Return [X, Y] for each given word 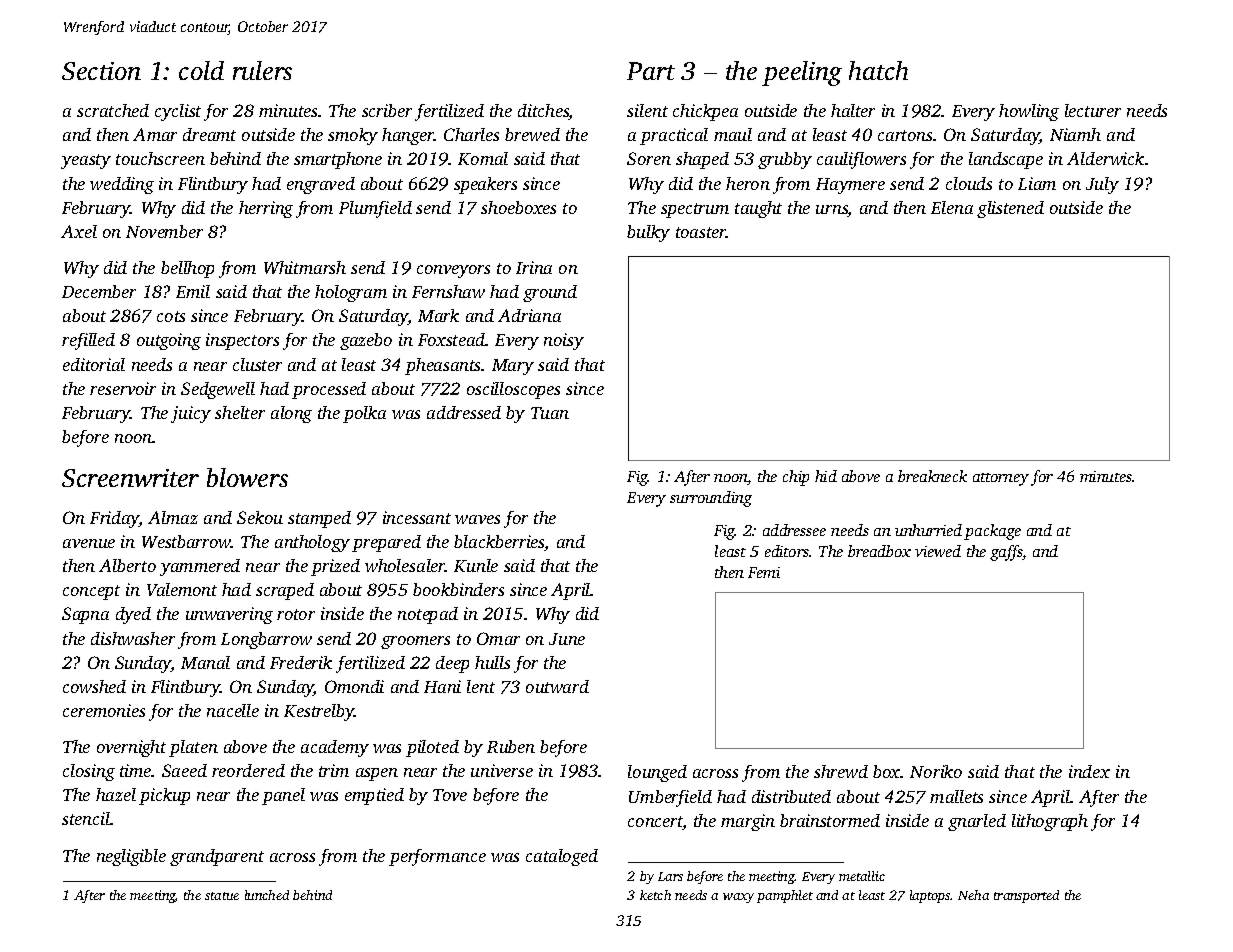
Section [101, 71]
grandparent [217, 857]
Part [651, 71]
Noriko [936, 771]
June [567, 639]
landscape [1006, 160]
